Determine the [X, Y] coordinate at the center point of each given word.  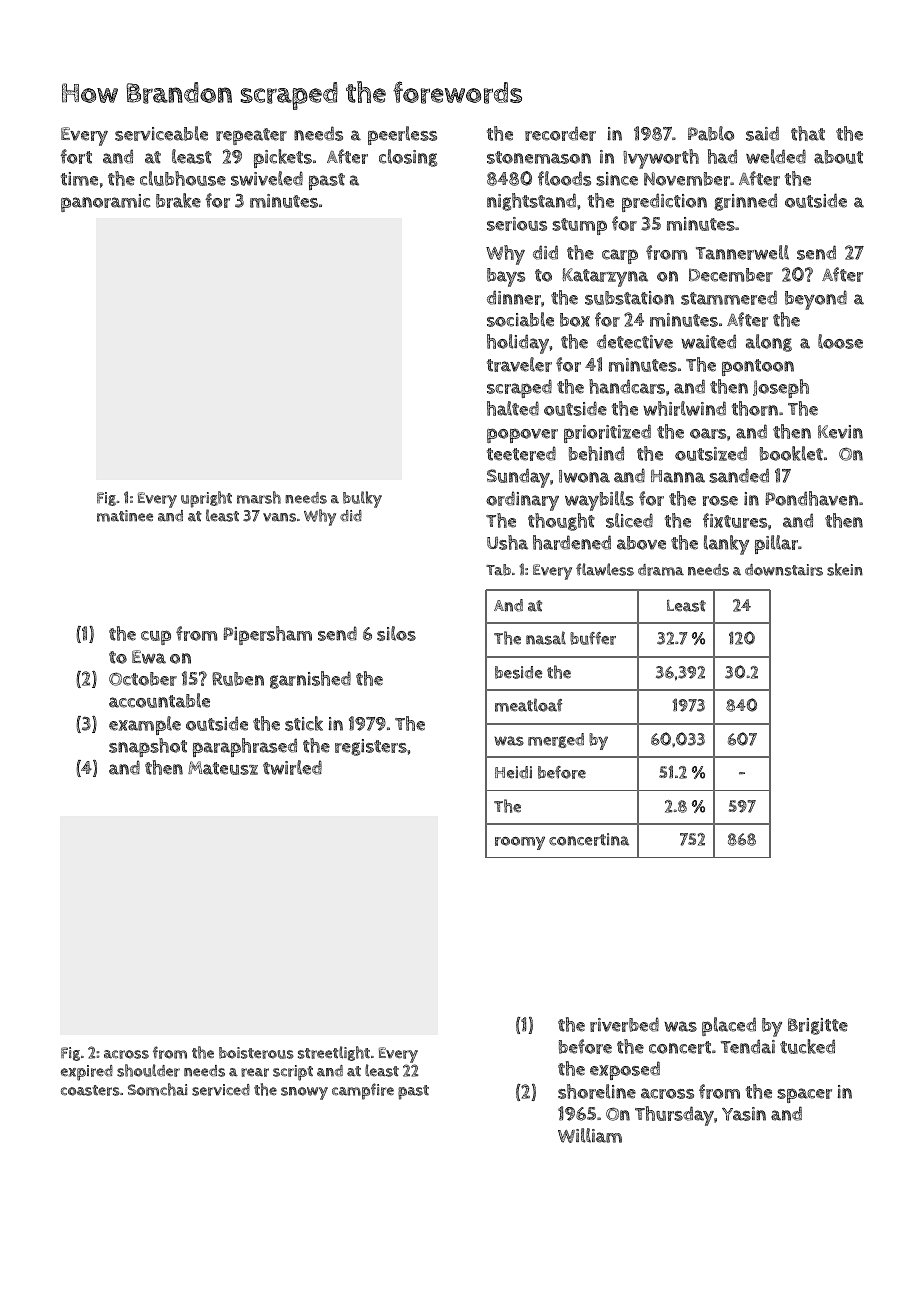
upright [206, 499]
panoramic [105, 203]
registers [371, 747]
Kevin [840, 432]
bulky [362, 499]
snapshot [148, 747]
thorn [755, 408]
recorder [560, 133]
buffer [593, 638]
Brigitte [818, 1026]
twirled [292, 767]
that [808, 133]
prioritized [607, 433]
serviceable [161, 133]
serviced [221, 1090]
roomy [520, 843]
